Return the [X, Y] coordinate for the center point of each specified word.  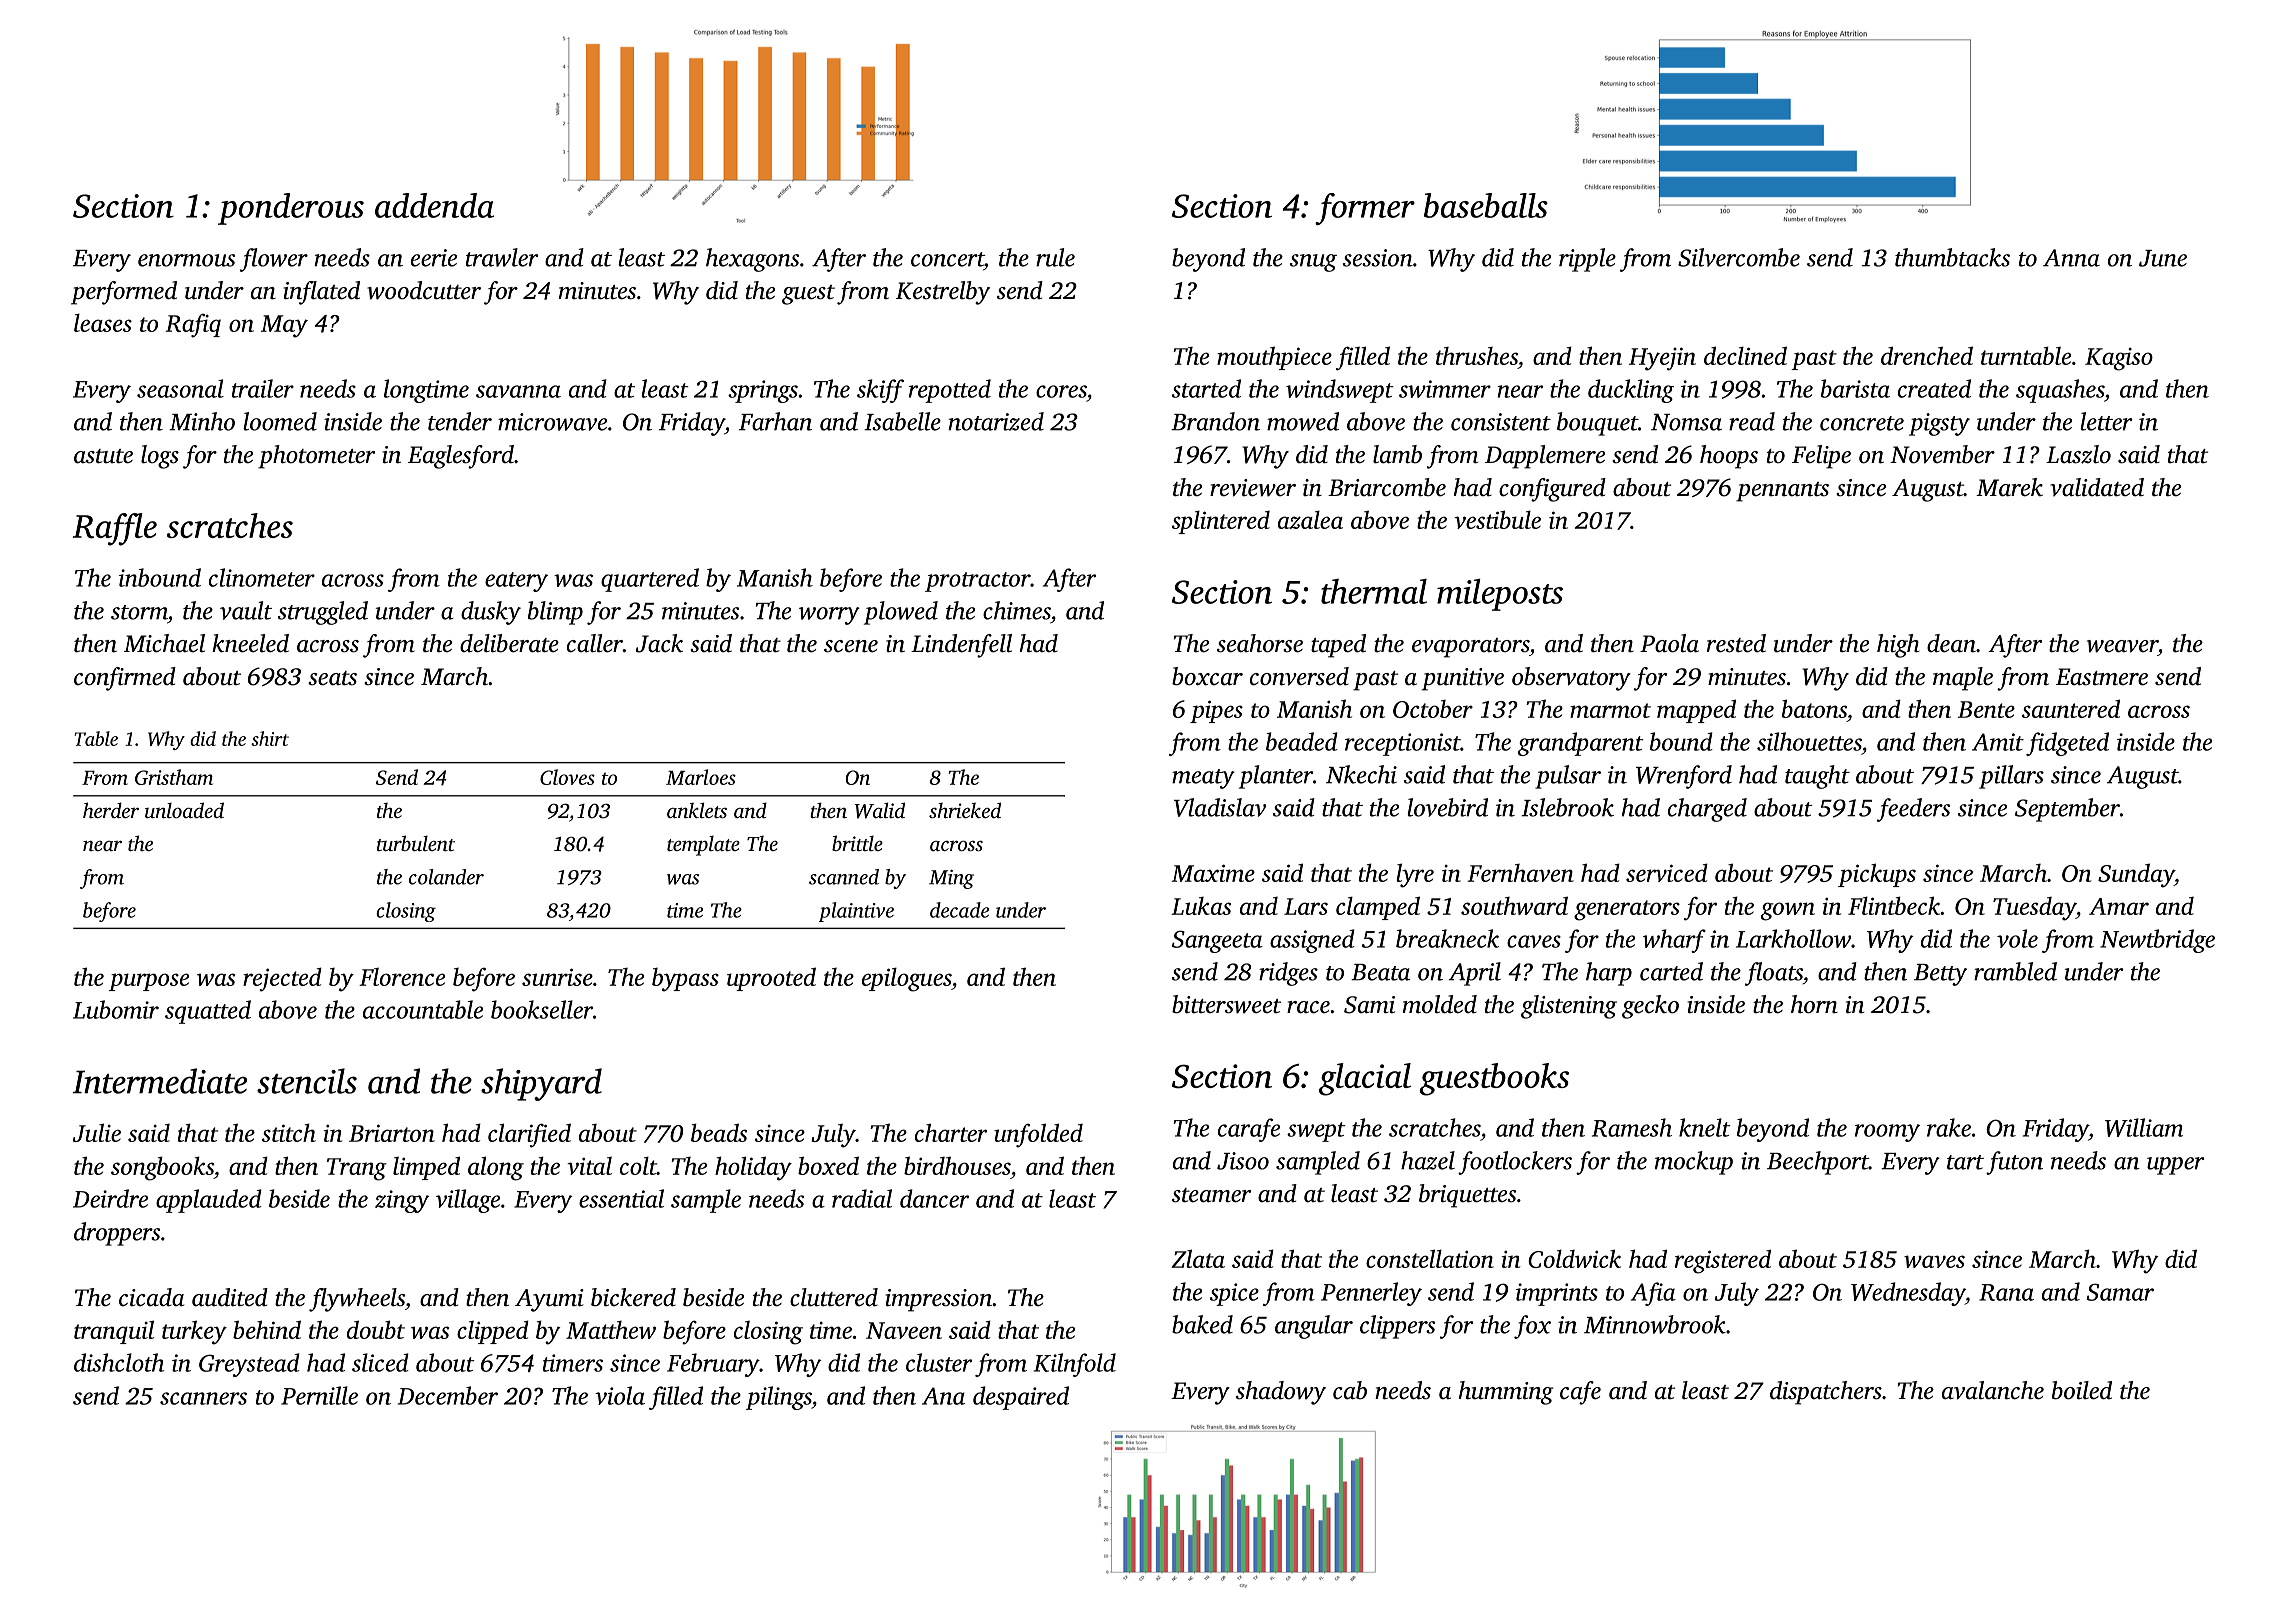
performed [124, 293]
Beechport [1818, 1163]
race [1308, 1007]
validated [2097, 487]
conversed [1299, 676]
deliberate [509, 643]
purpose [149, 982]
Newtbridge [2157, 941]
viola [620, 1395]
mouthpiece [1274, 358]
